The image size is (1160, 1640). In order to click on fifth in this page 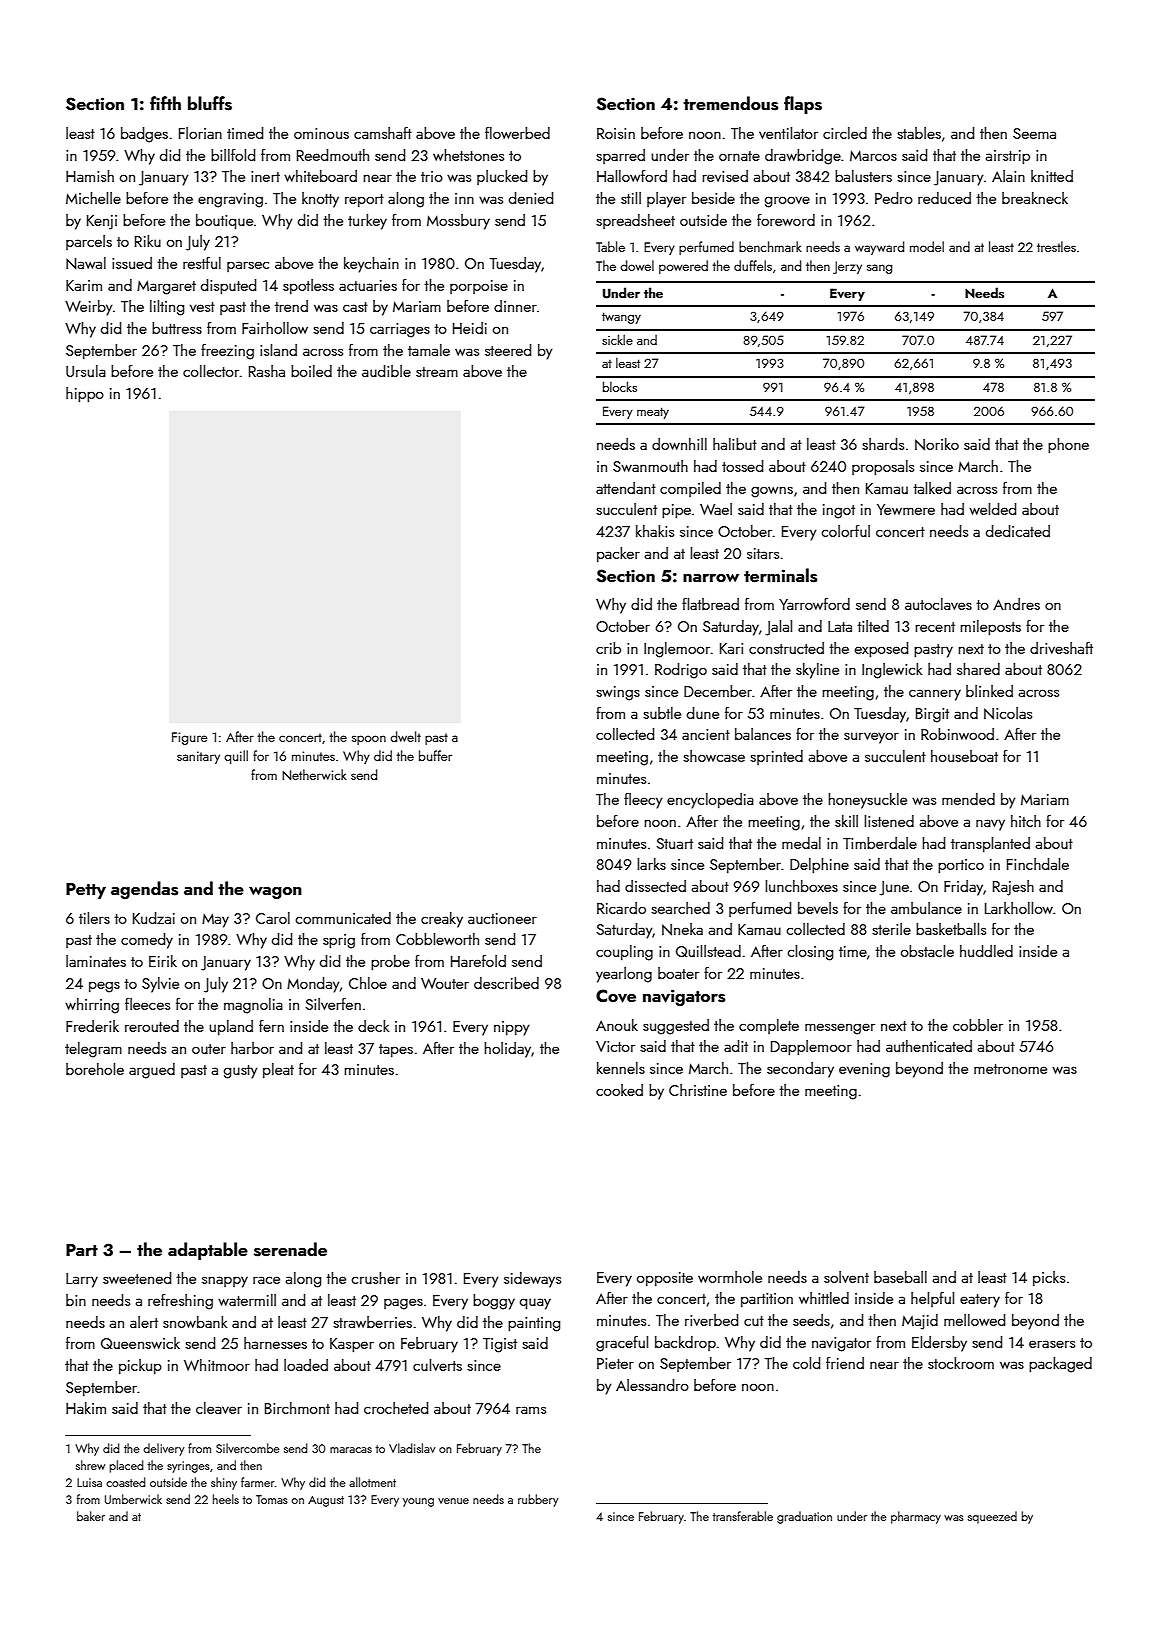, I will do `click(165, 103)`.
